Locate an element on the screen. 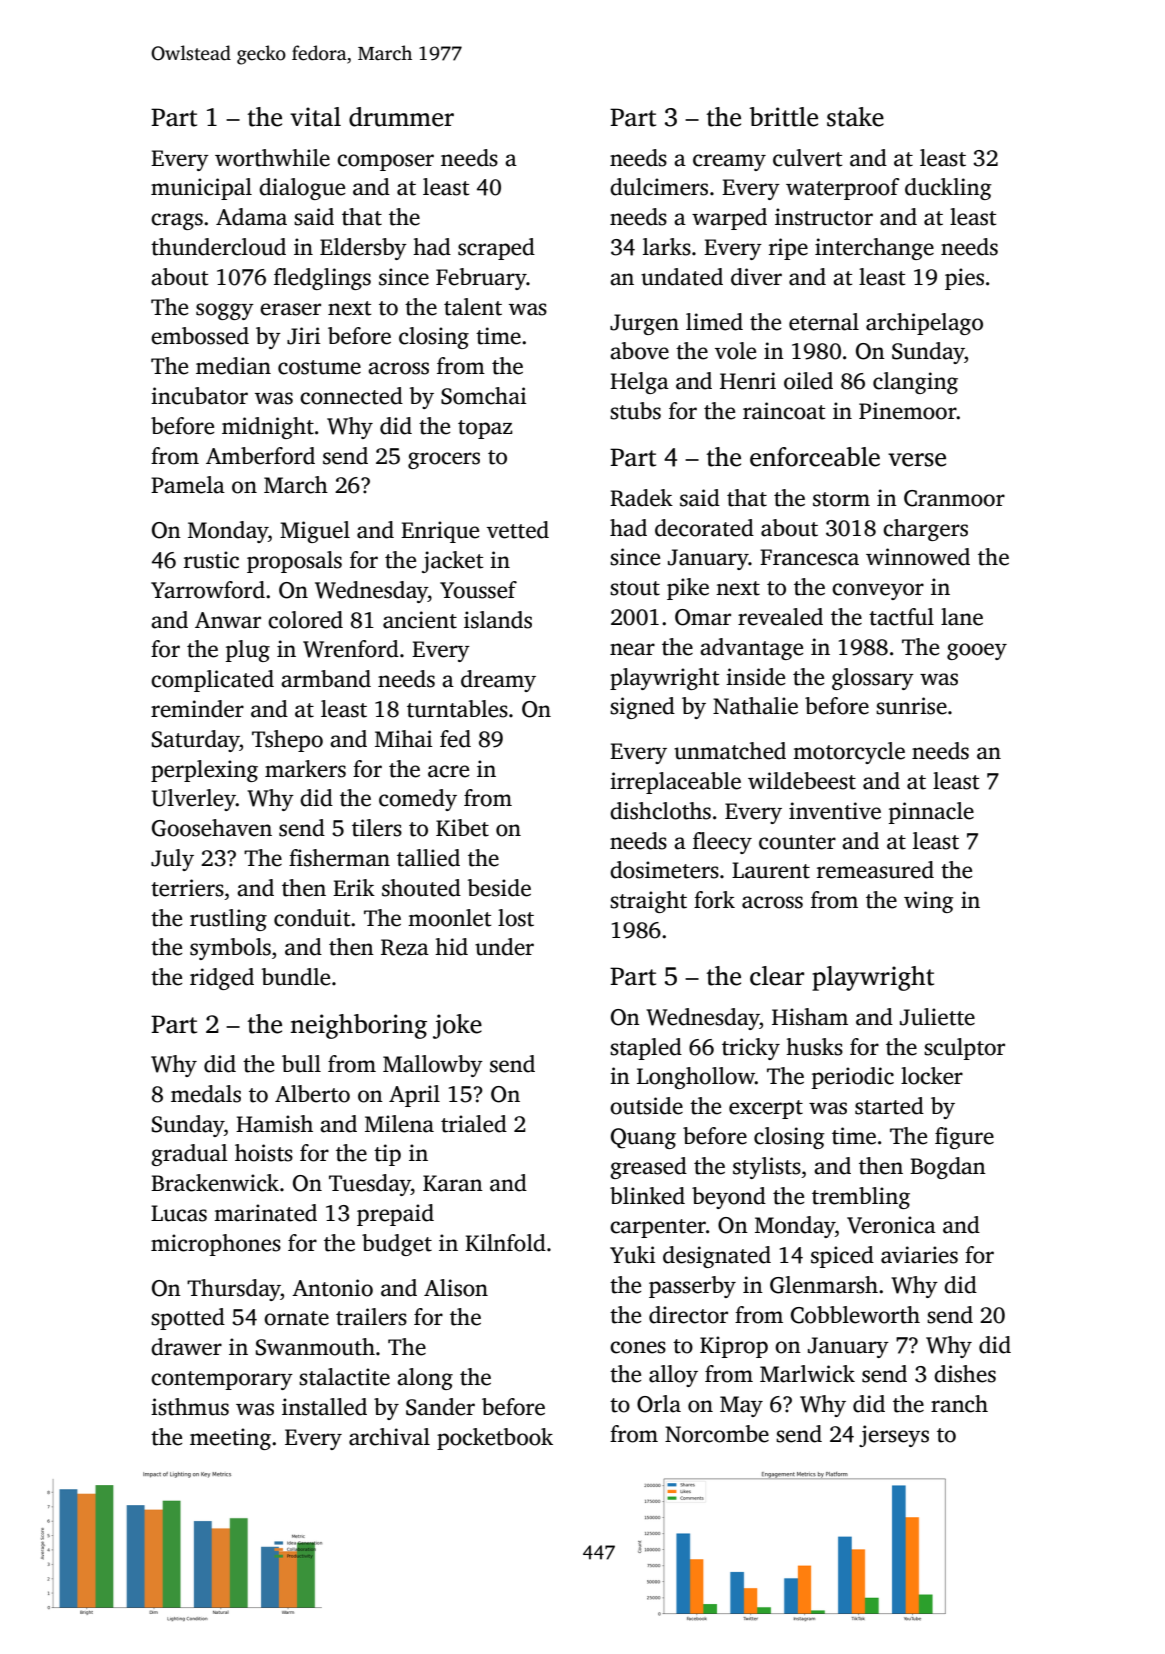  colored is located at coordinates (305, 620).
